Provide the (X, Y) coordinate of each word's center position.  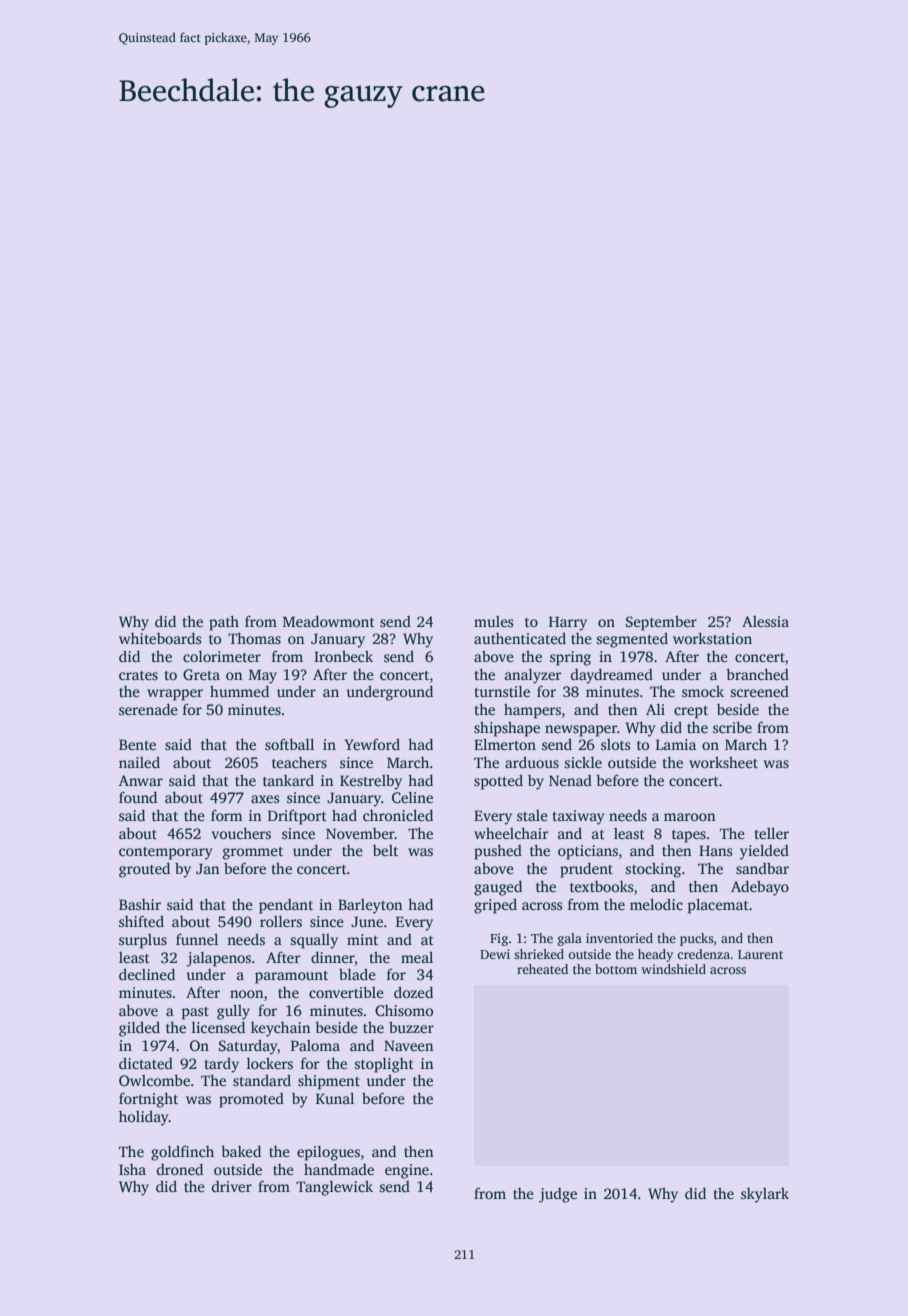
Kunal (335, 1098)
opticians (588, 852)
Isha (132, 1169)
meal (417, 957)
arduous (532, 762)
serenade (148, 709)
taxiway (578, 817)
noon (247, 994)
